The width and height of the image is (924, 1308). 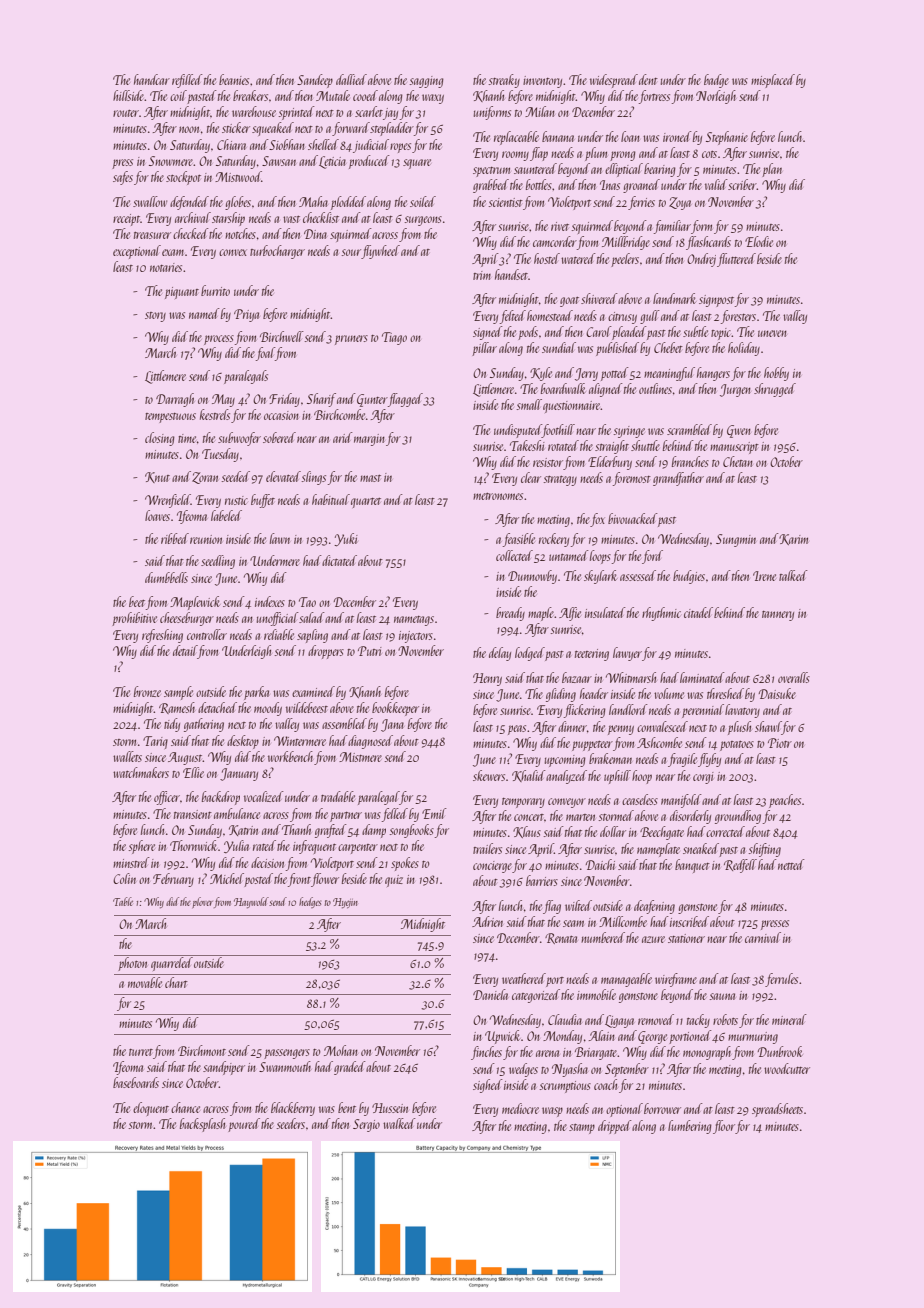 What do you see at coordinates (395, 709) in the image?
I see `bookkeeper` at bounding box center [395, 709].
